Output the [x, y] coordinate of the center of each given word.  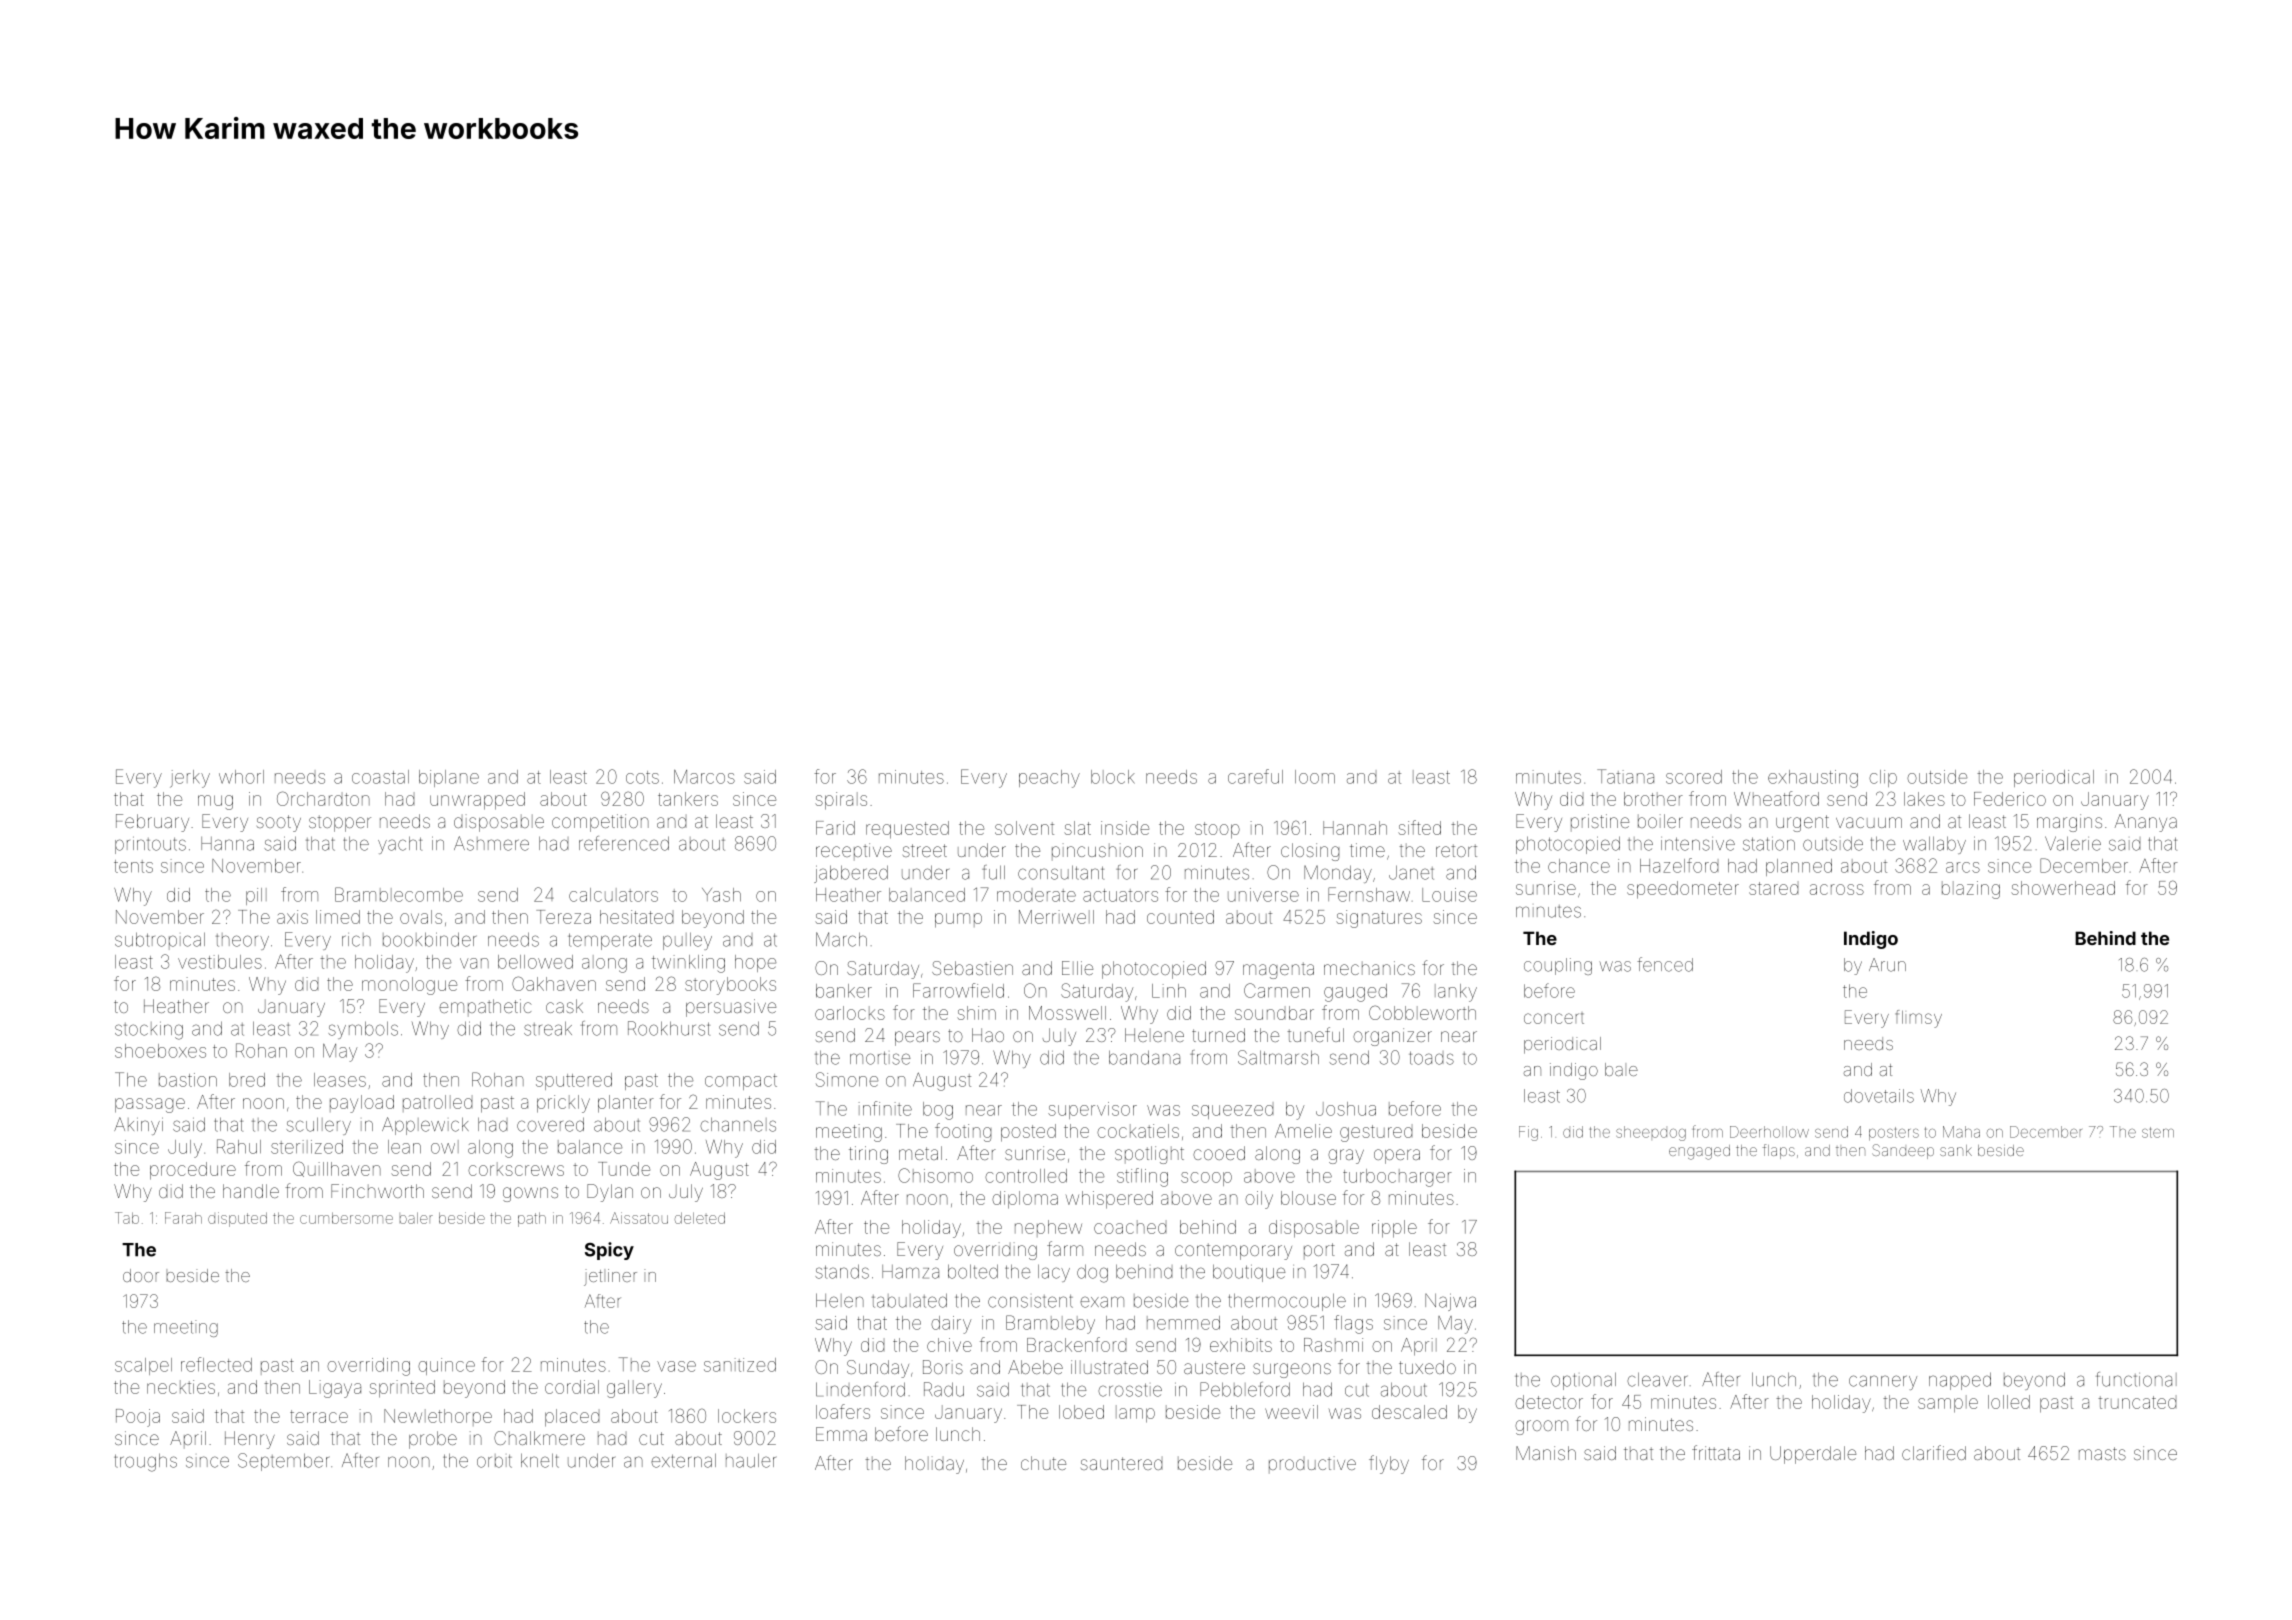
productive [1312, 1464]
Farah [183, 1218]
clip [1883, 778]
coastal [380, 777]
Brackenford [1076, 1344]
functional [2136, 1379]
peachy [1049, 779]
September [283, 1462]
